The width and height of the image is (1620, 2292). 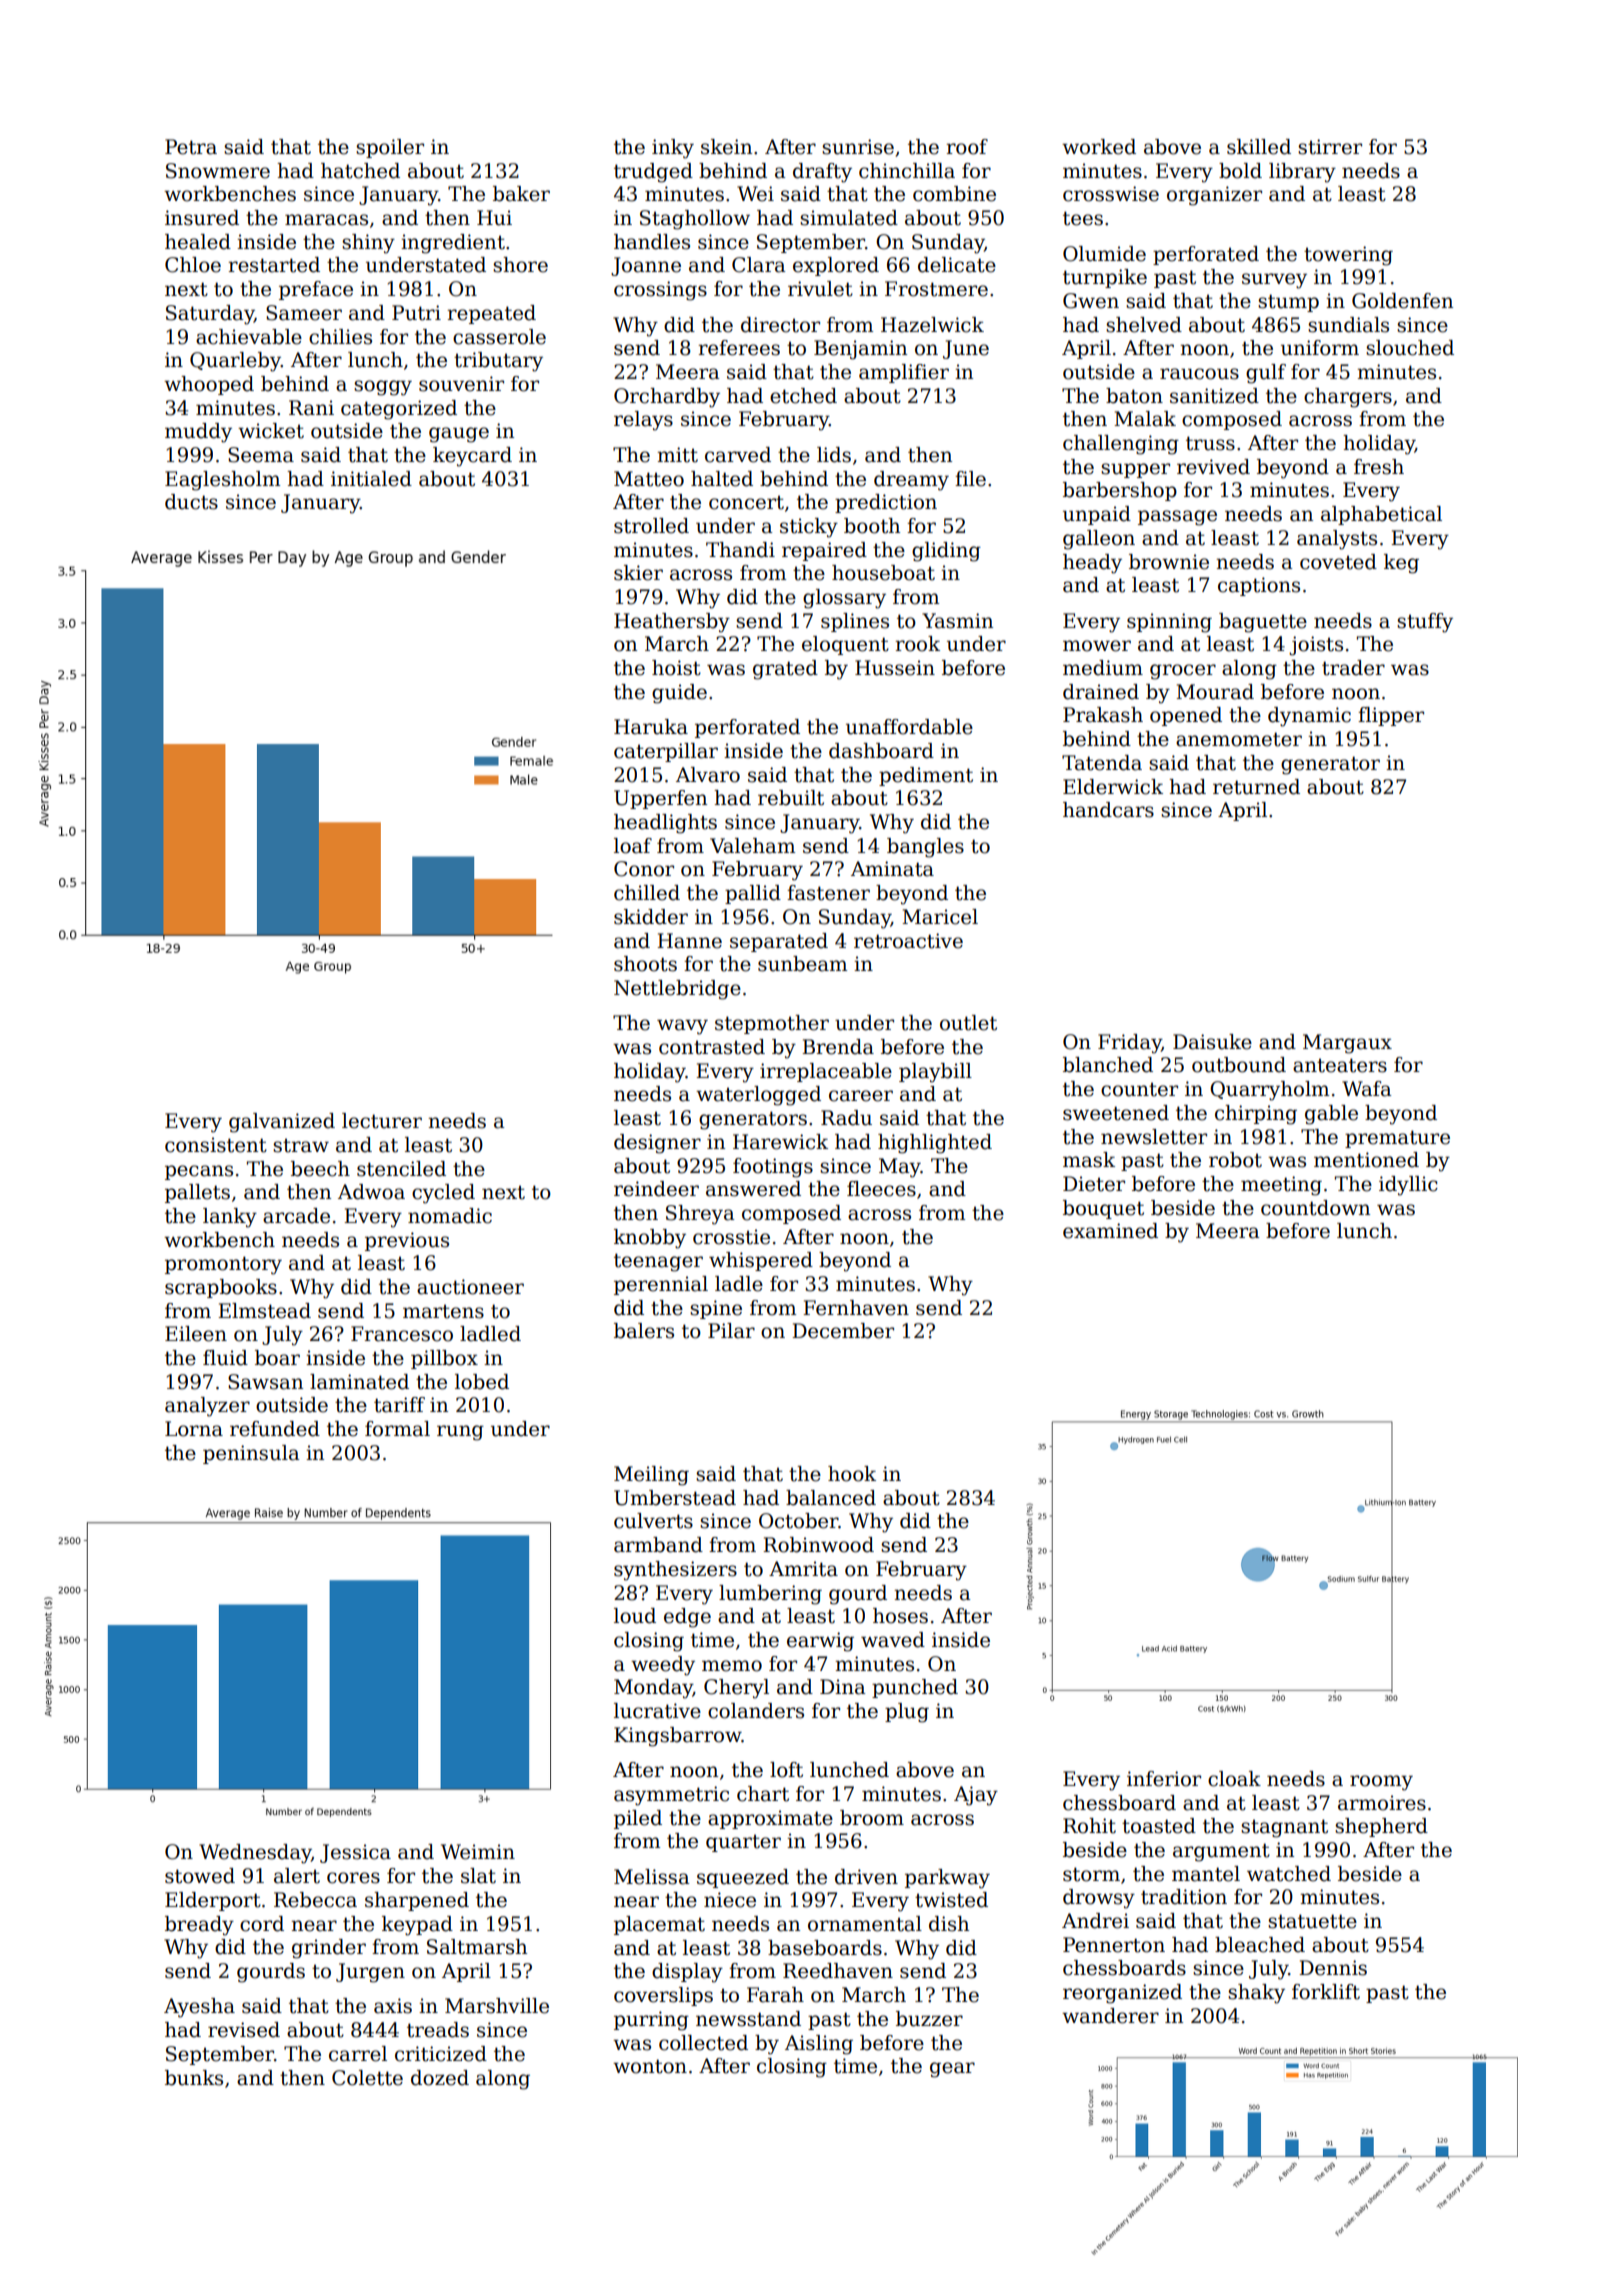 I want to click on wanderer, so click(x=1110, y=2016).
